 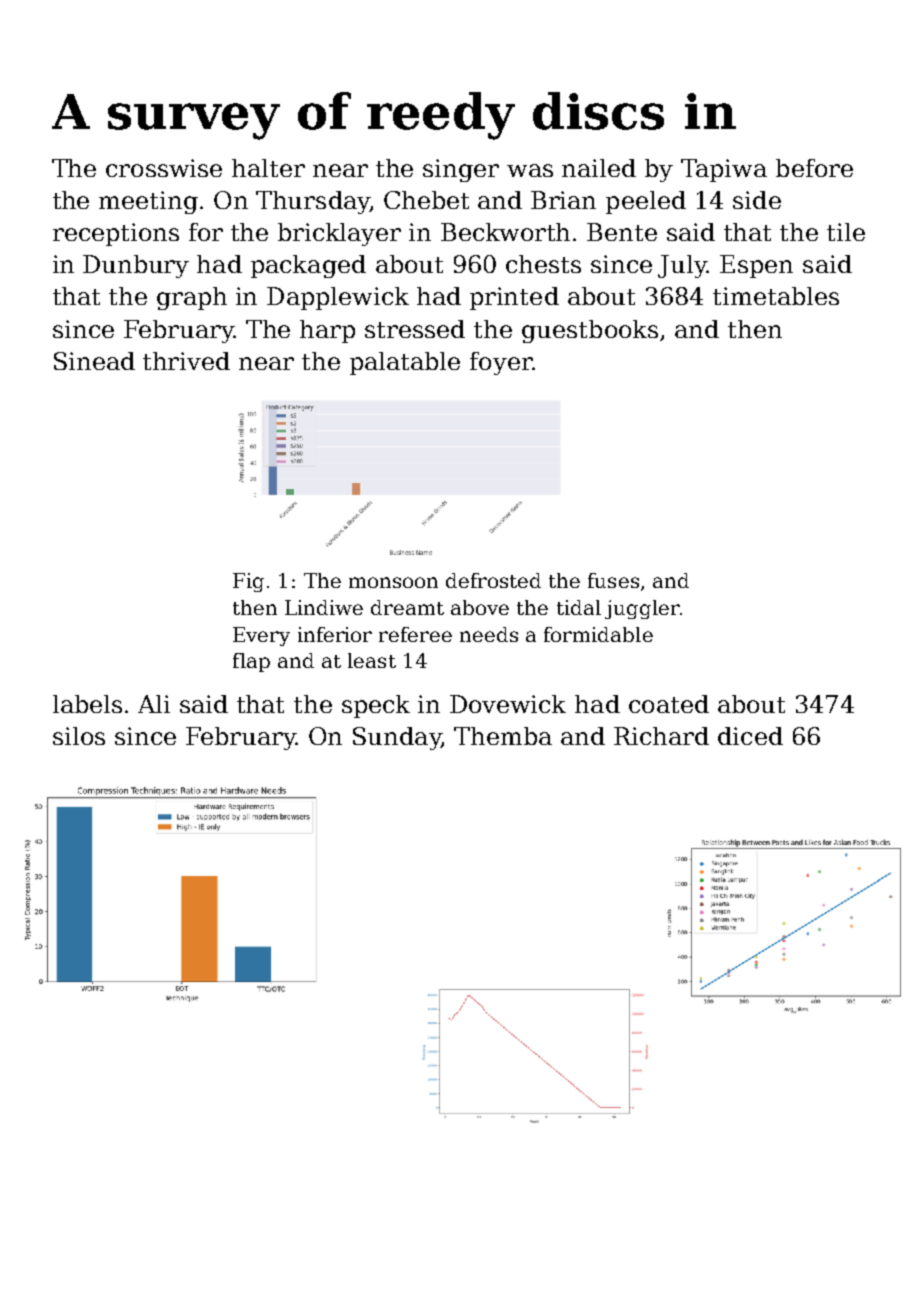 What do you see at coordinates (186, 361) in the screenshot?
I see `thrived` at bounding box center [186, 361].
